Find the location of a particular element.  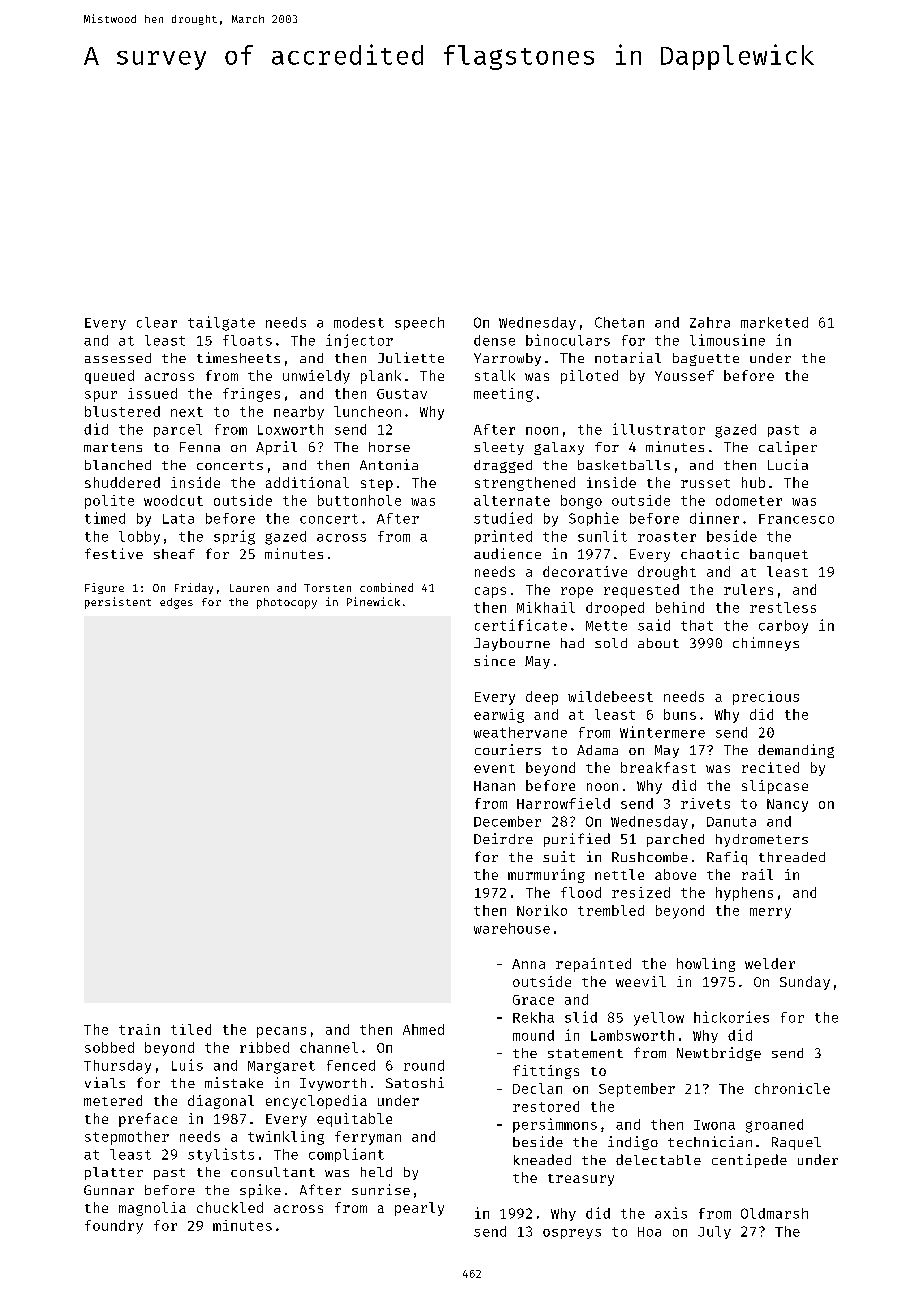

Antonia is located at coordinates (389, 464).
